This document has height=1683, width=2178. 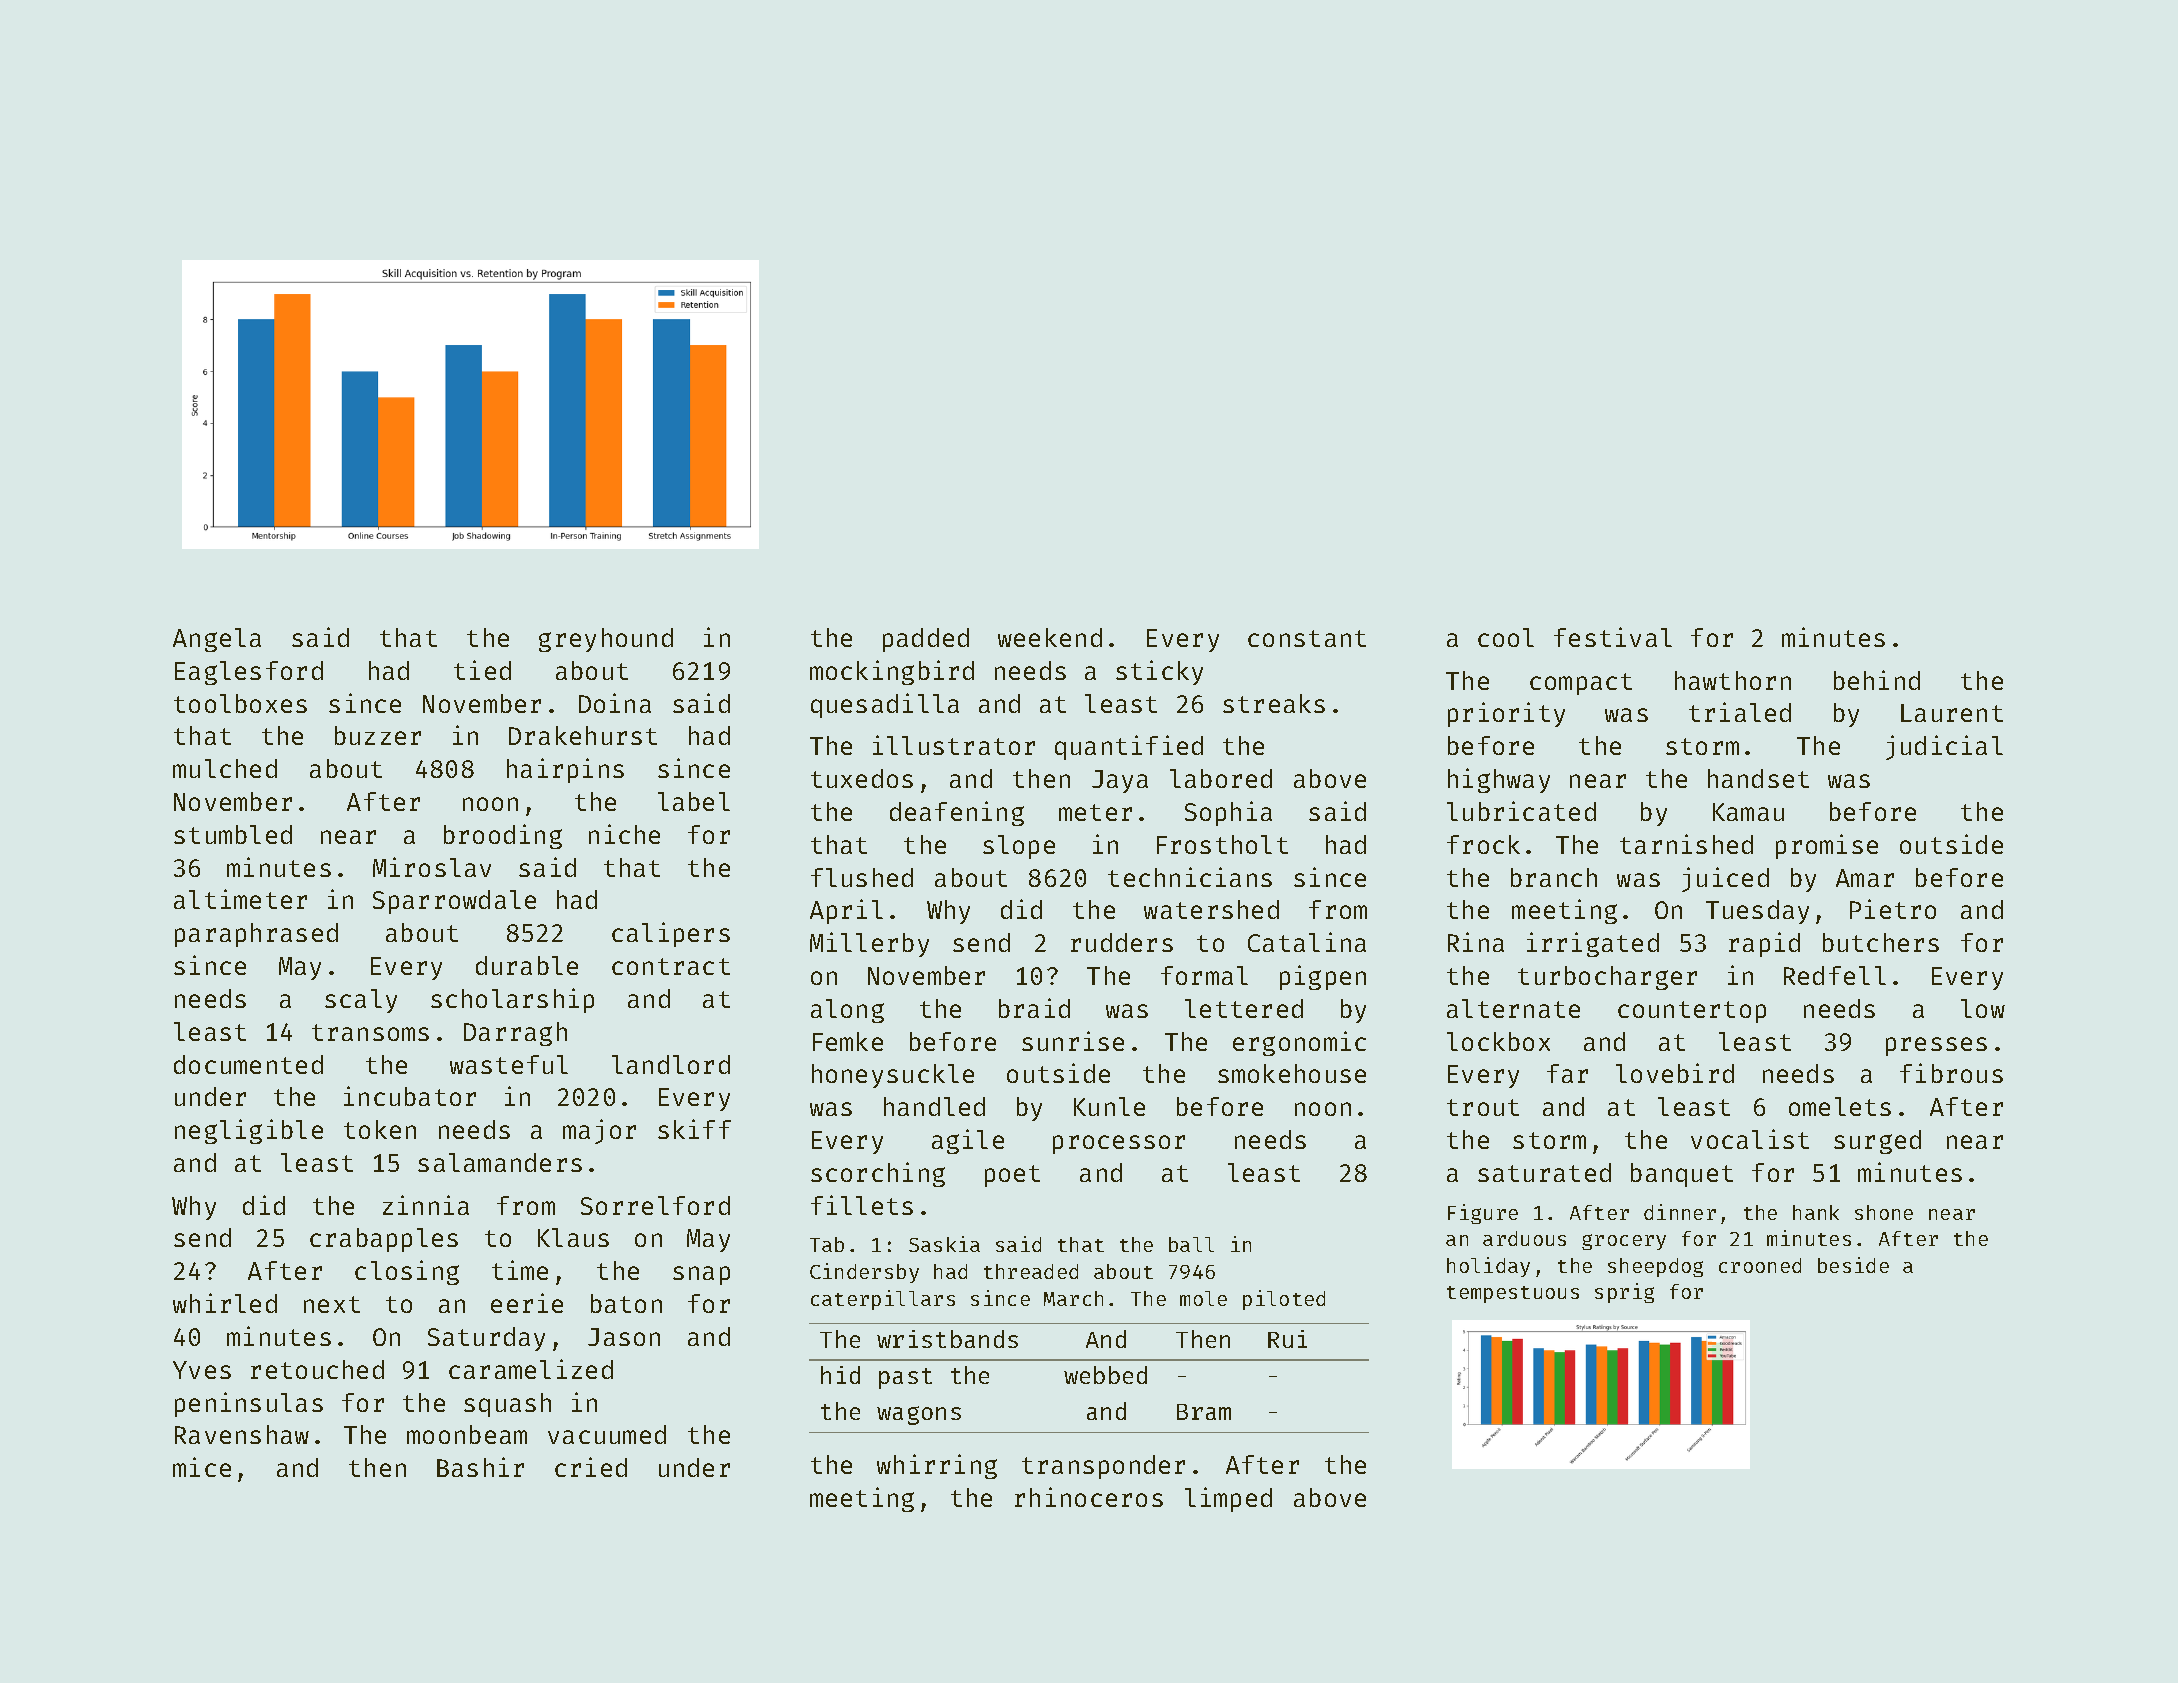 What do you see at coordinates (249, 673) in the document?
I see `Eaglesford` at bounding box center [249, 673].
